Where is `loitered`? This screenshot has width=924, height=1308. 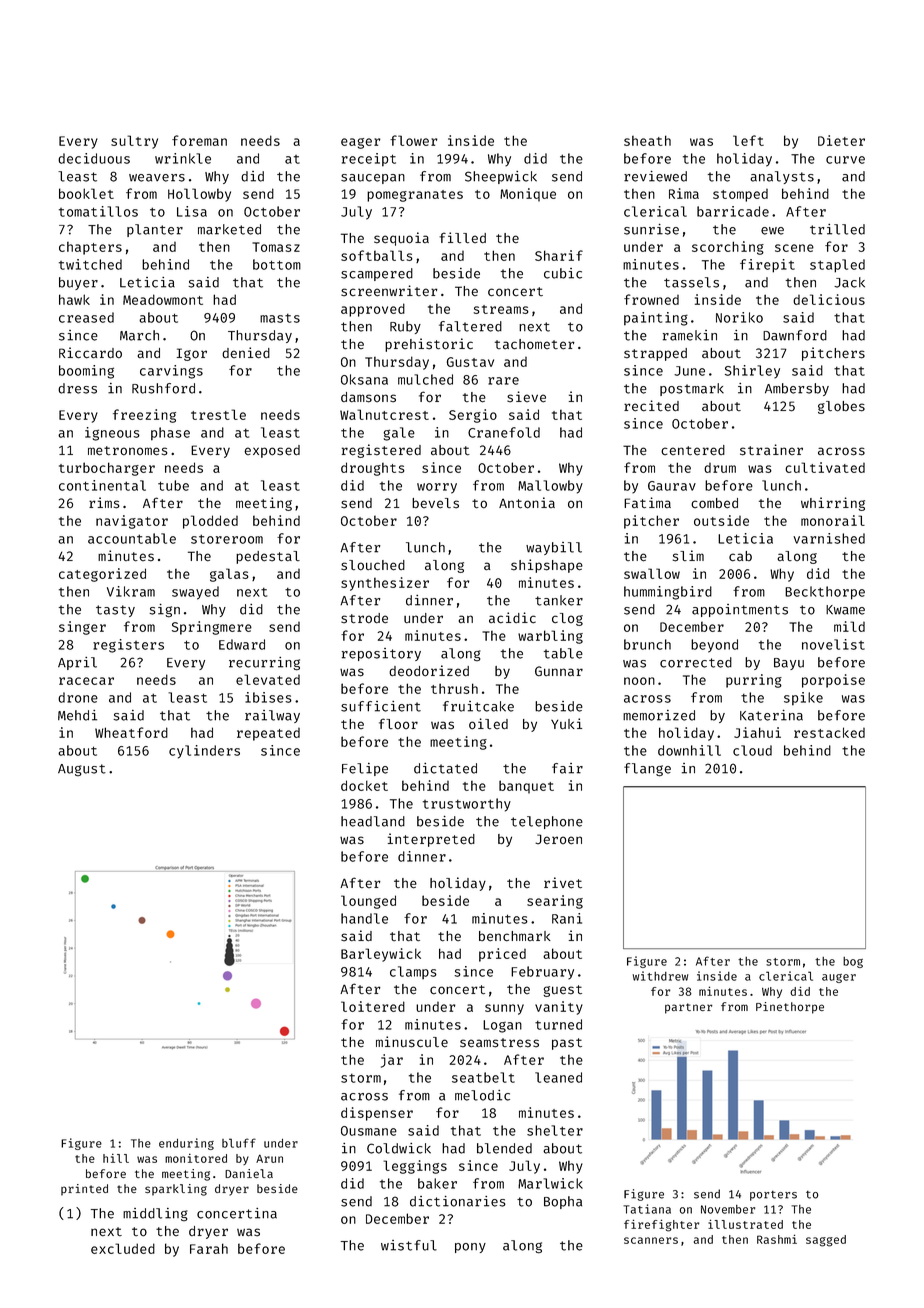 loitered is located at coordinates (373, 1006).
